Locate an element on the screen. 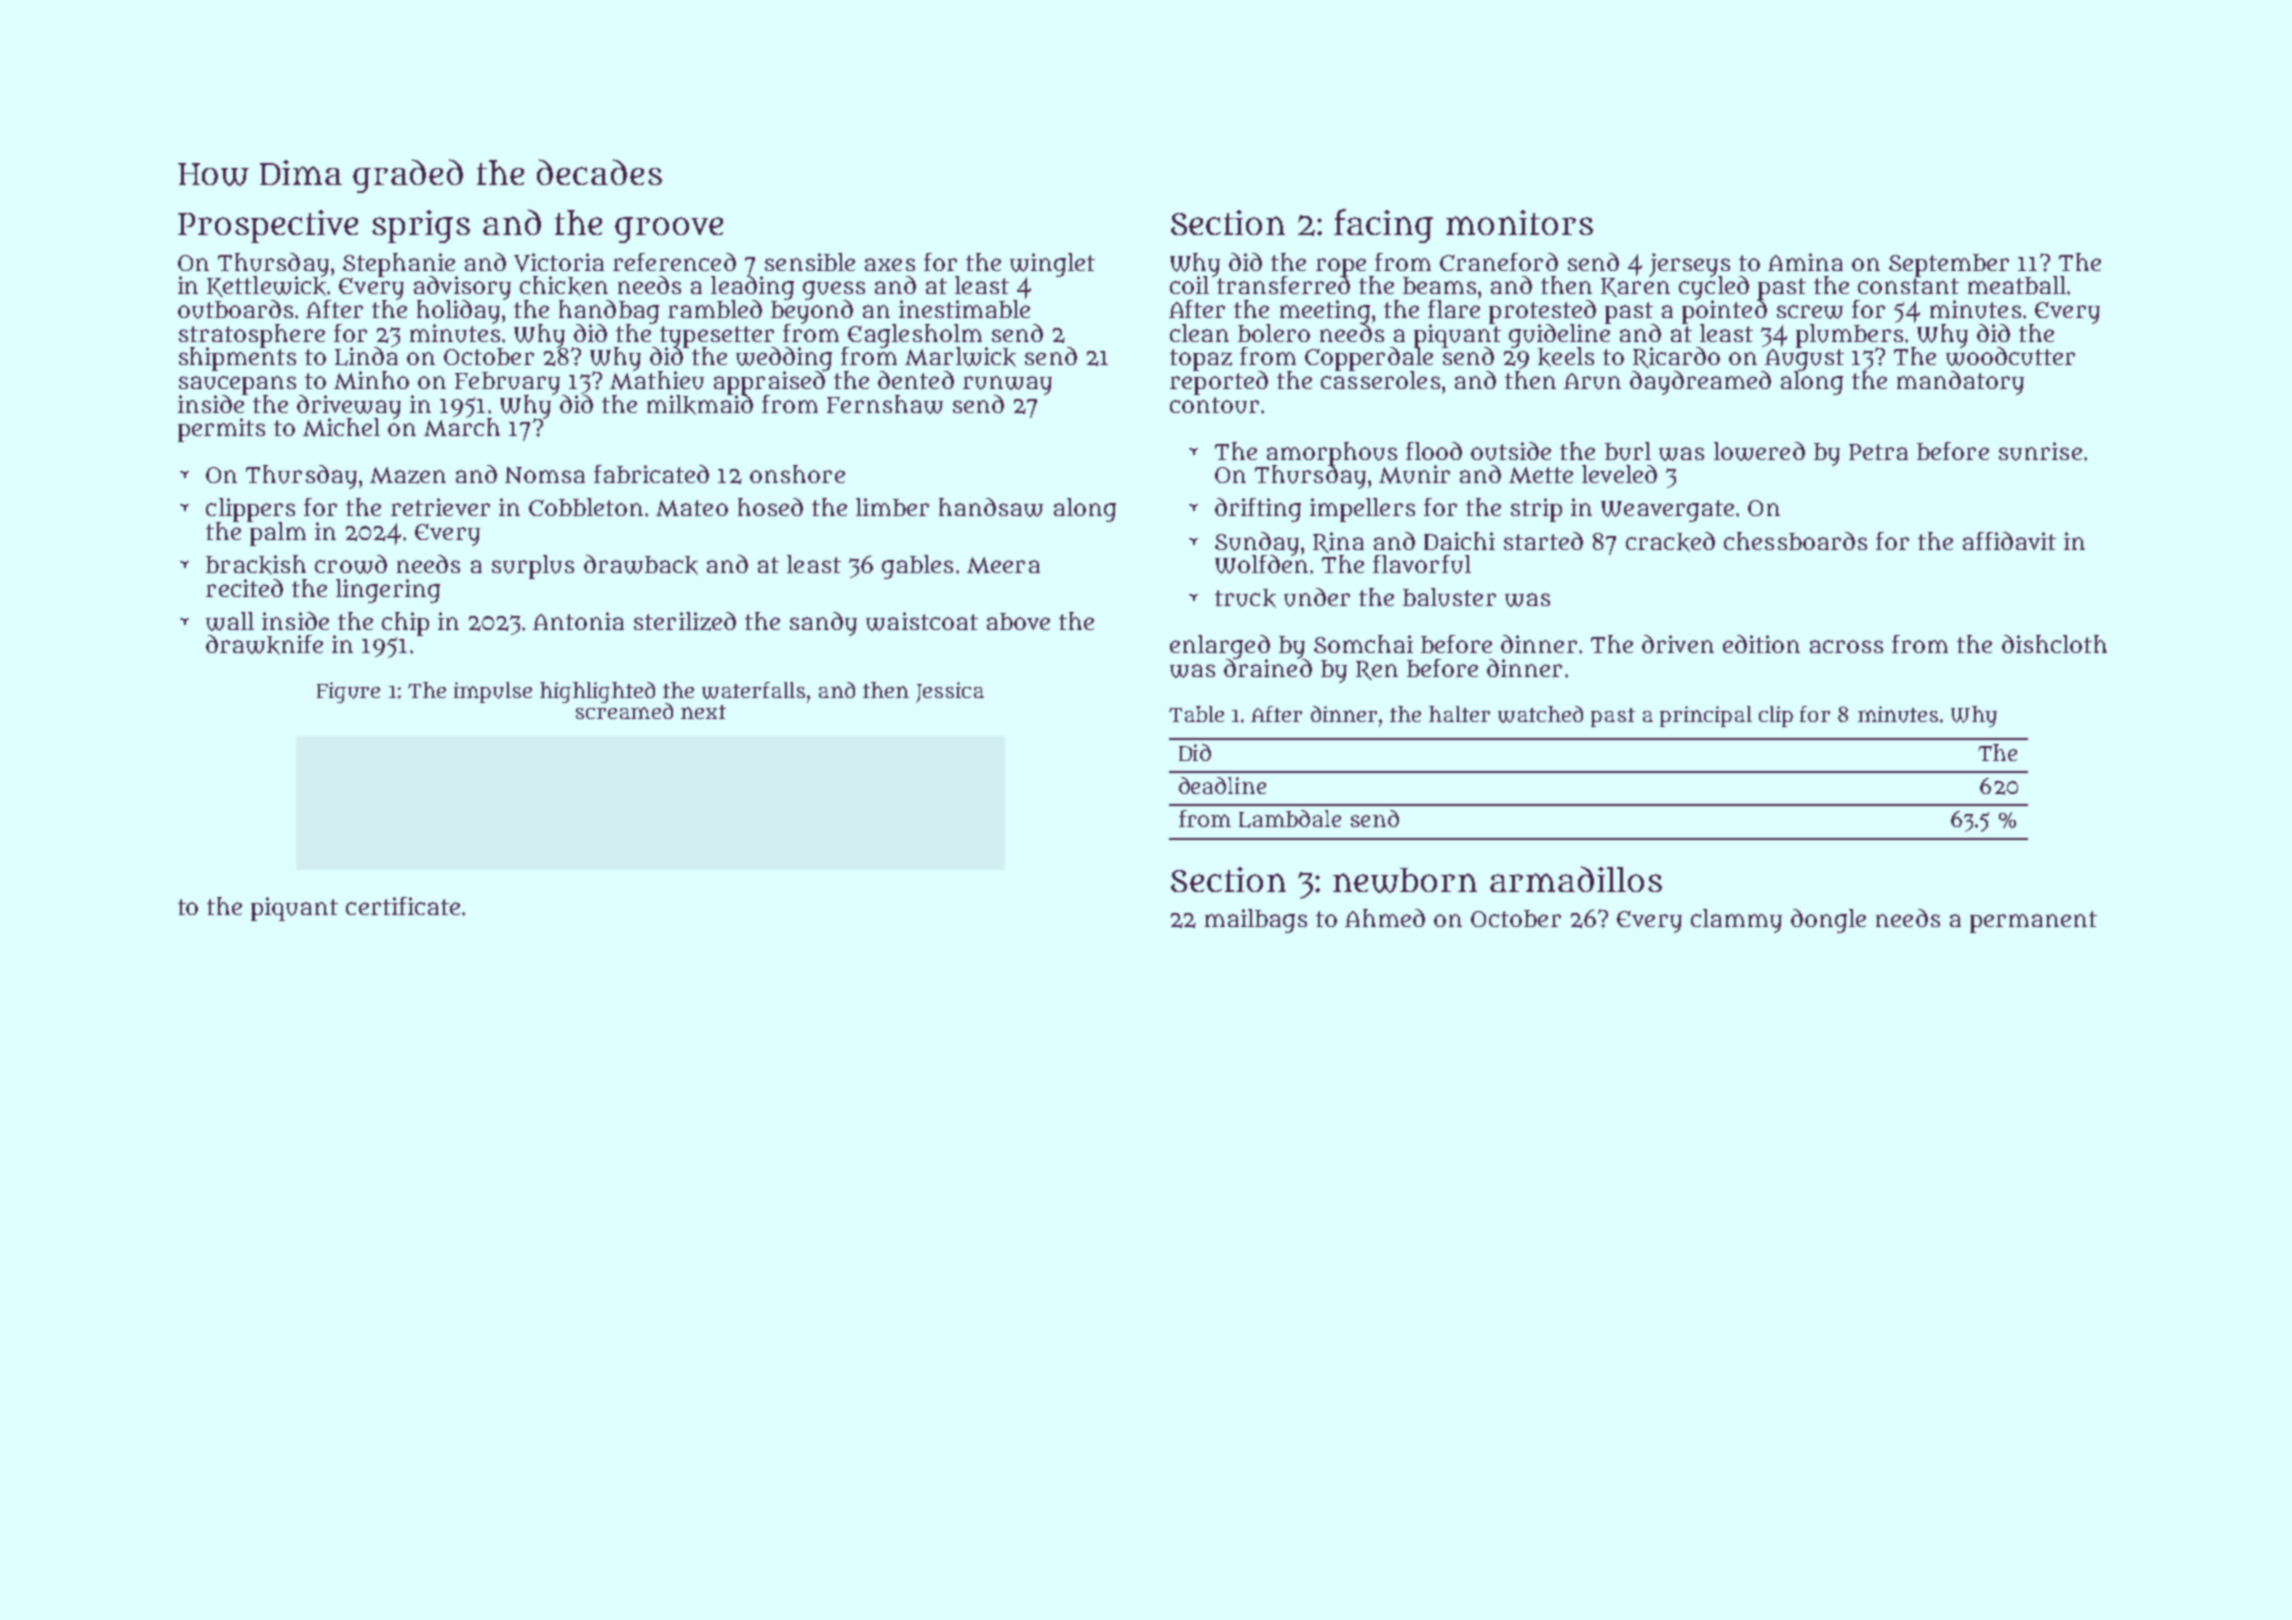 The width and height of the screenshot is (2292, 1620). Lambdale is located at coordinates (1290, 819).
